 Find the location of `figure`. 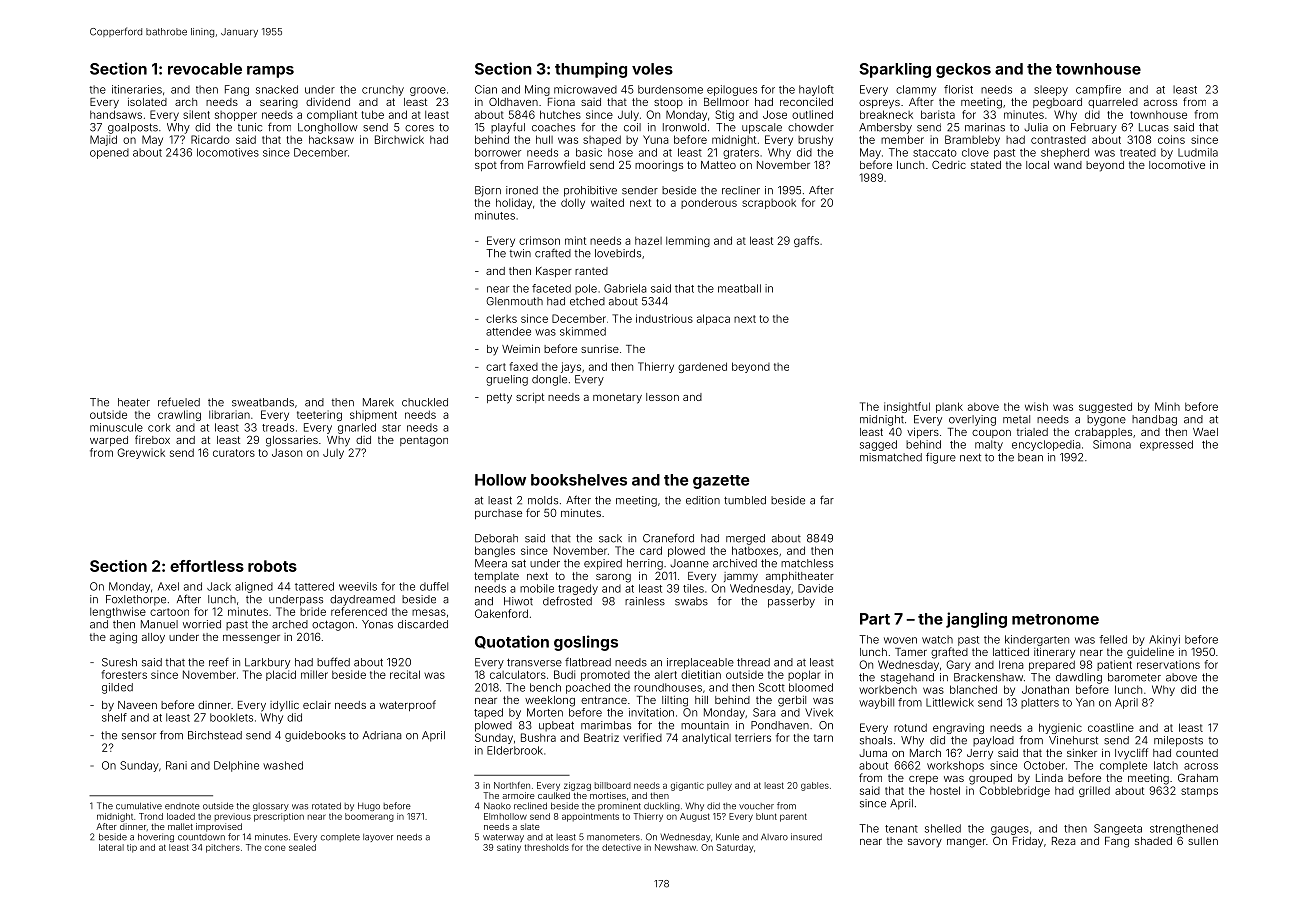

figure is located at coordinates (941, 458).
